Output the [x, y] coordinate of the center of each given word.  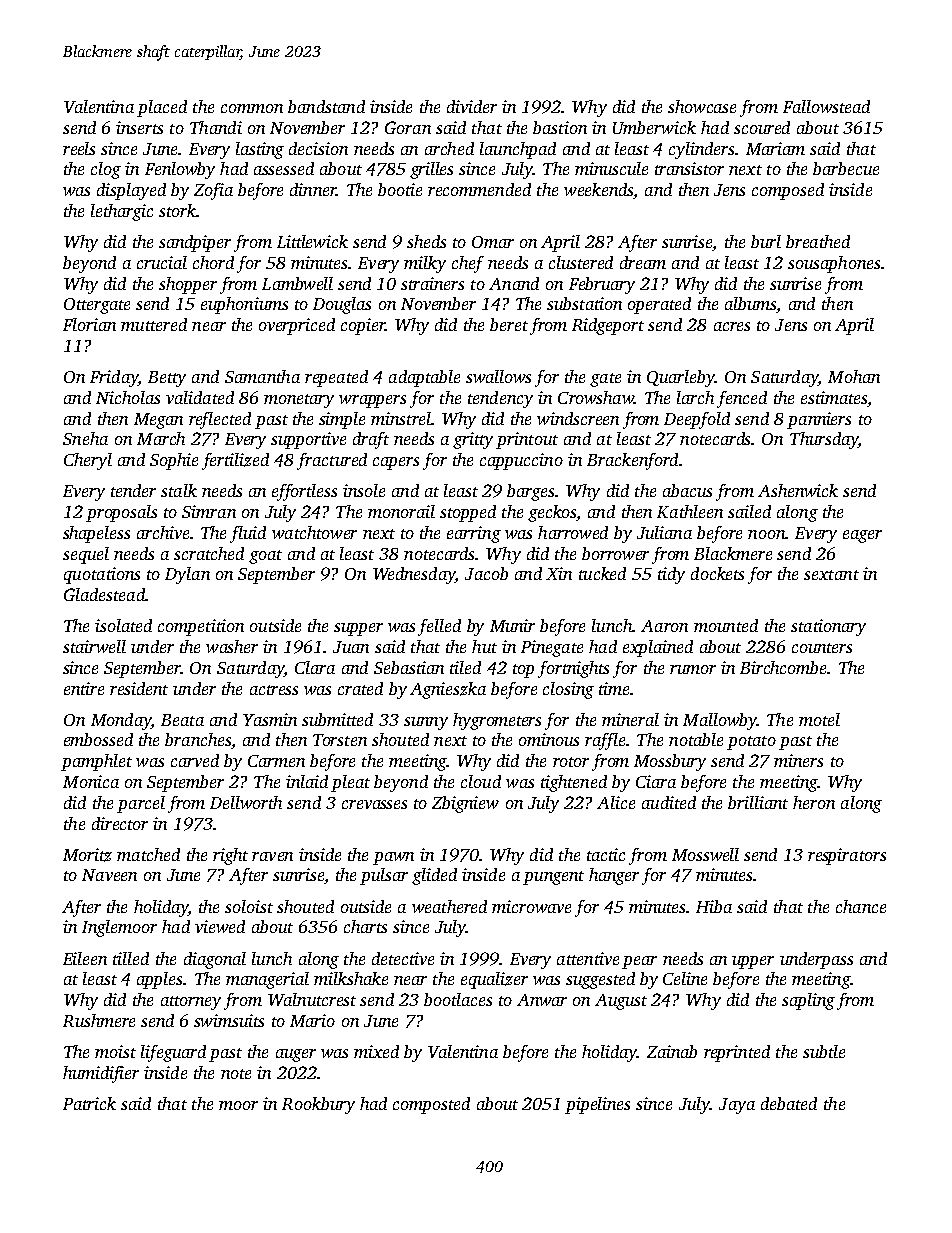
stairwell [94, 646]
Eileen [85, 958]
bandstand [326, 106]
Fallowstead [826, 106]
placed [162, 108]
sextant [831, 575]
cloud [481, 781]
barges [530, 492]
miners [798, 760]
